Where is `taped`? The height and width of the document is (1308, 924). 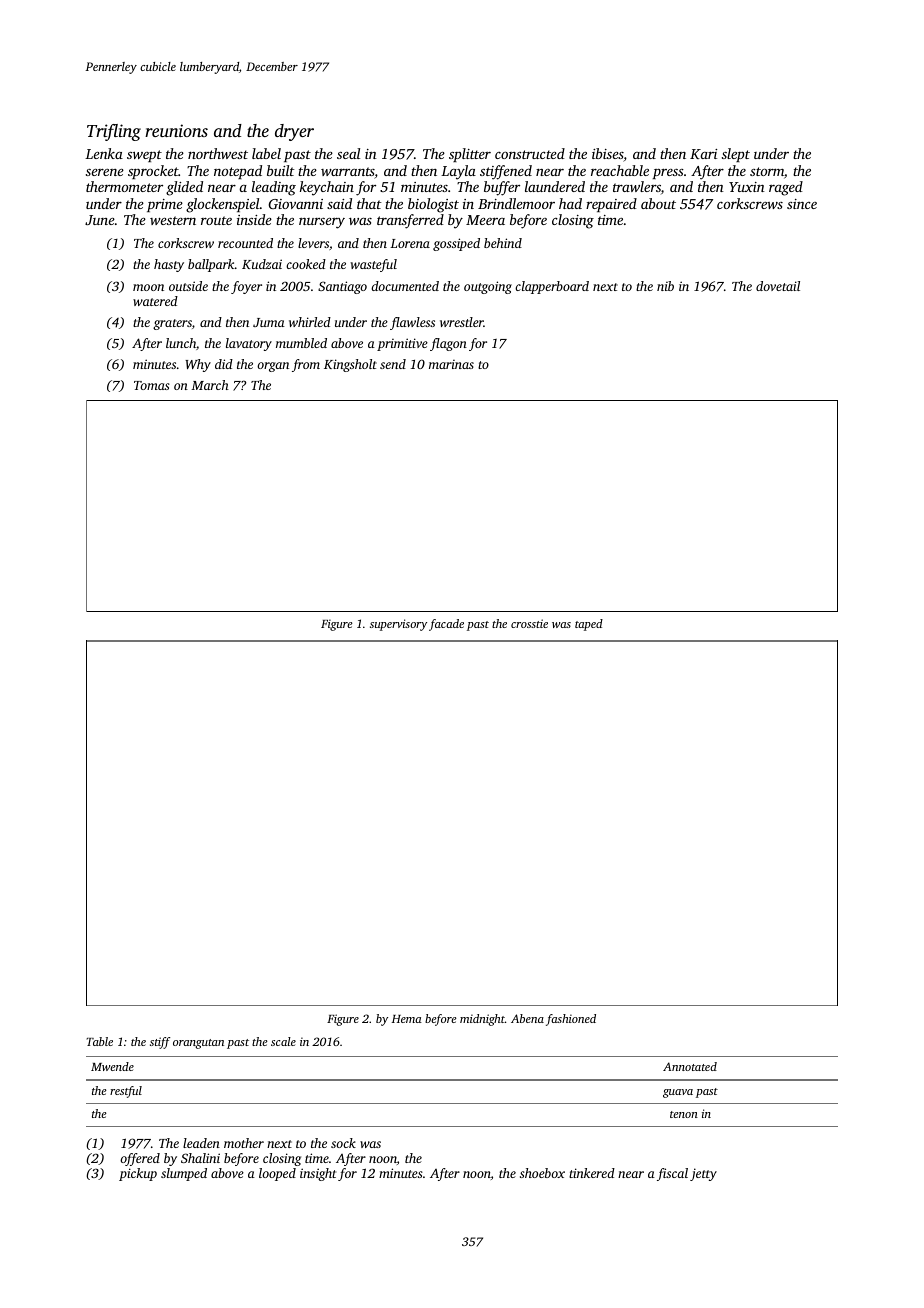
taped is located at coordinates (589, 625).
